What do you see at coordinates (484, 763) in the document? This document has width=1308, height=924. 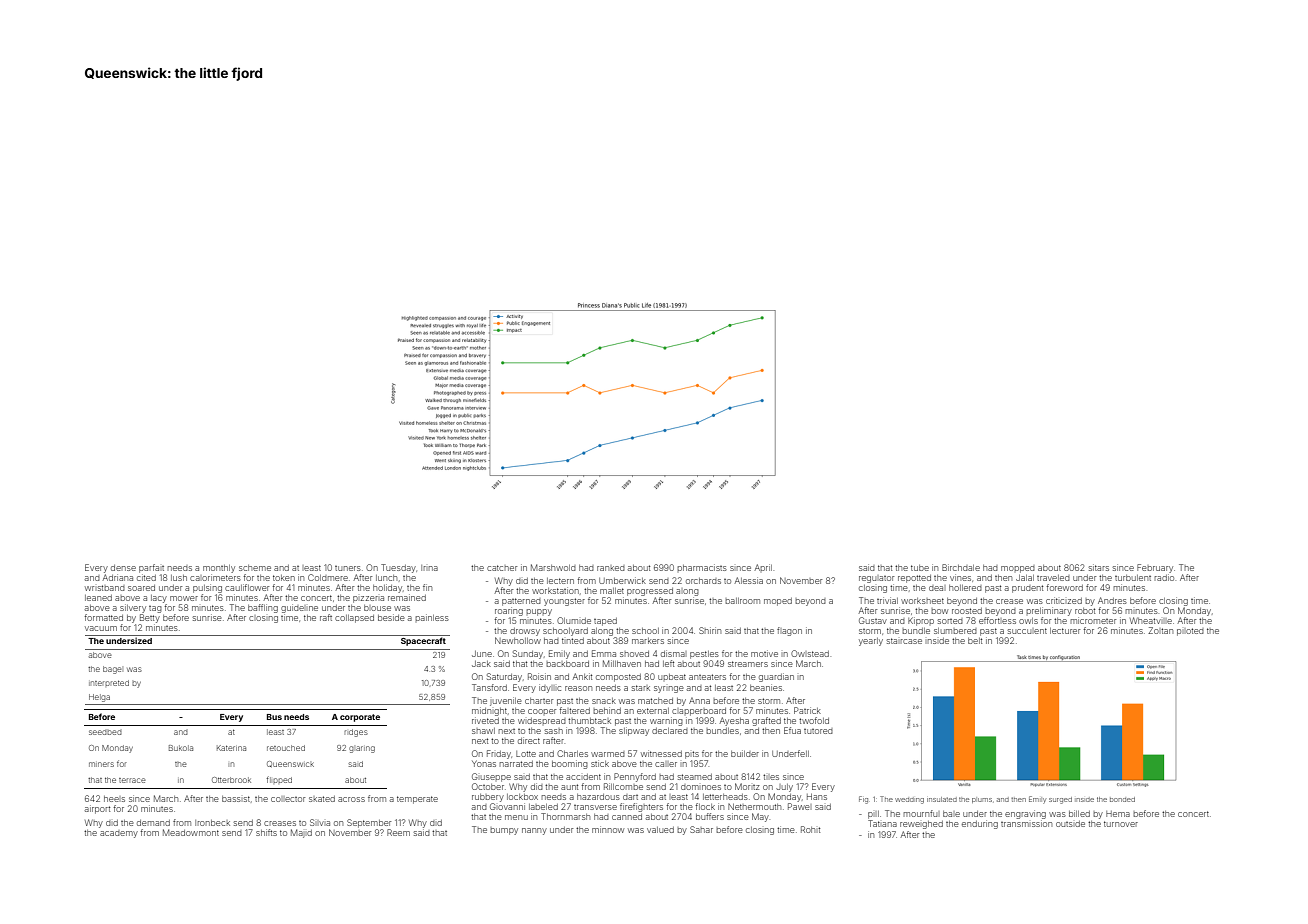 I see `Yonas` at bounding box center [484, 763].
